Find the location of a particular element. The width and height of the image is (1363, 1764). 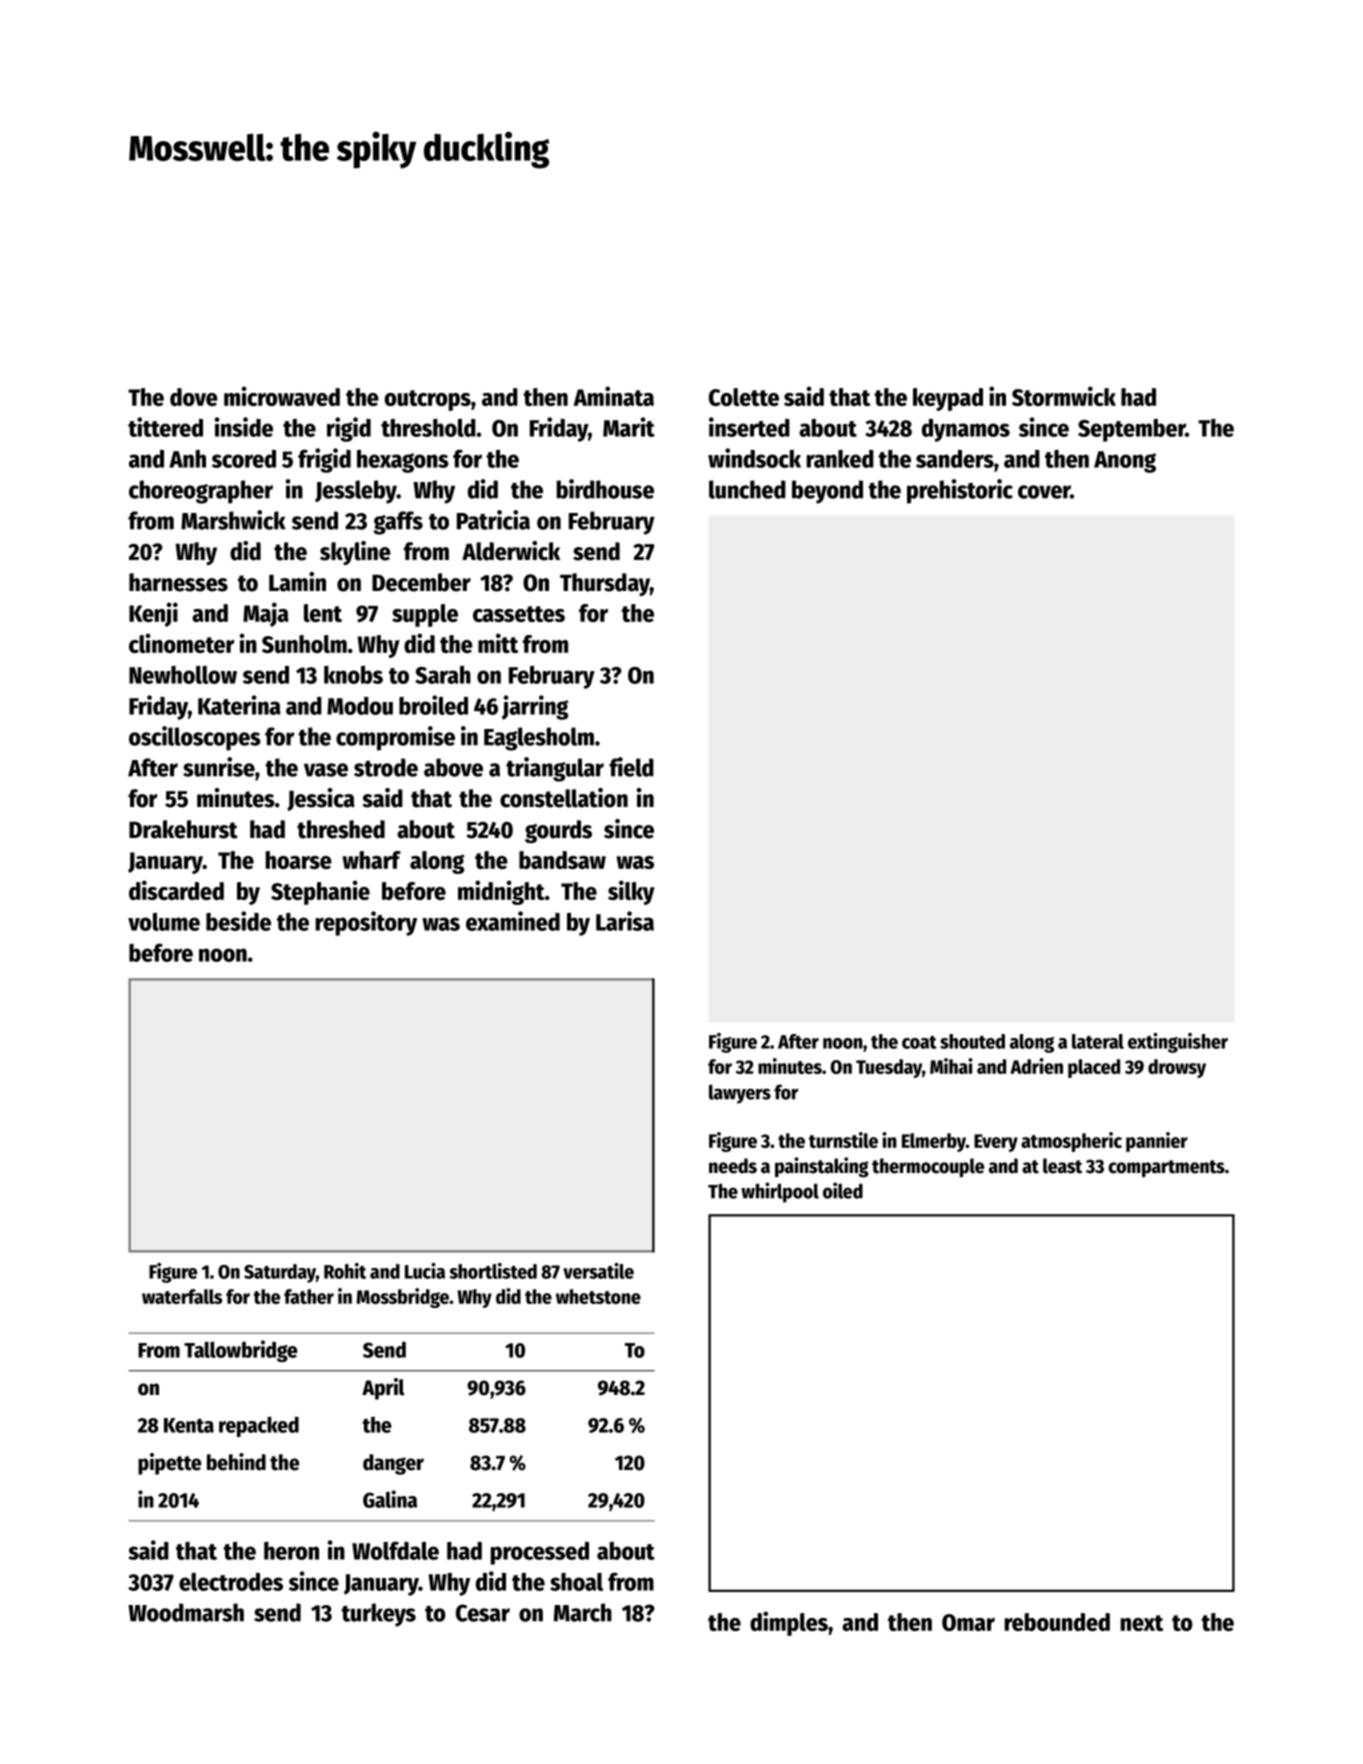

keypad is located at coordinates (948, 399).
